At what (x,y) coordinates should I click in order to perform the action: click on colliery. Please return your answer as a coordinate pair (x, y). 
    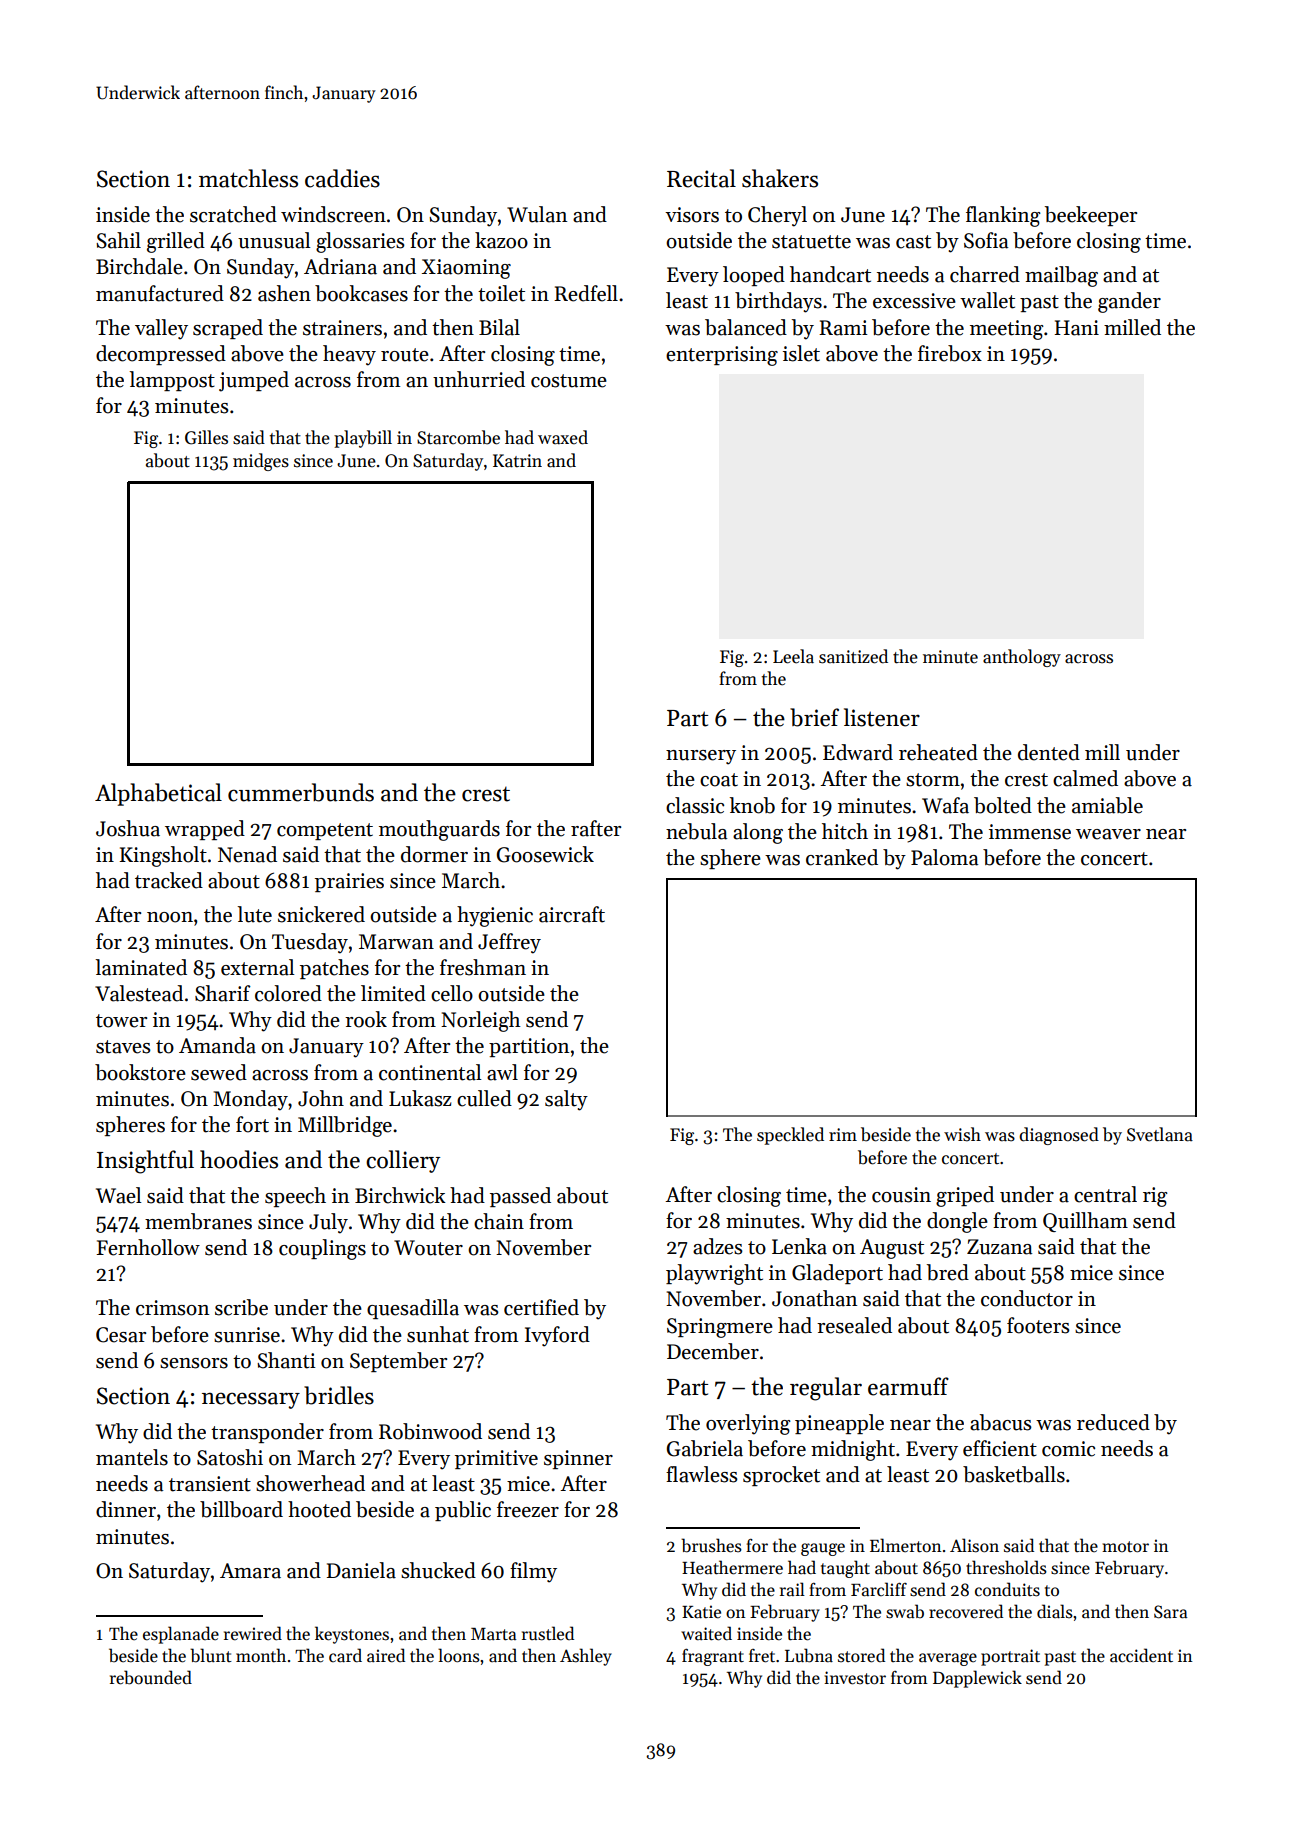
    Looking at the image, I should click on (403, 1161).
